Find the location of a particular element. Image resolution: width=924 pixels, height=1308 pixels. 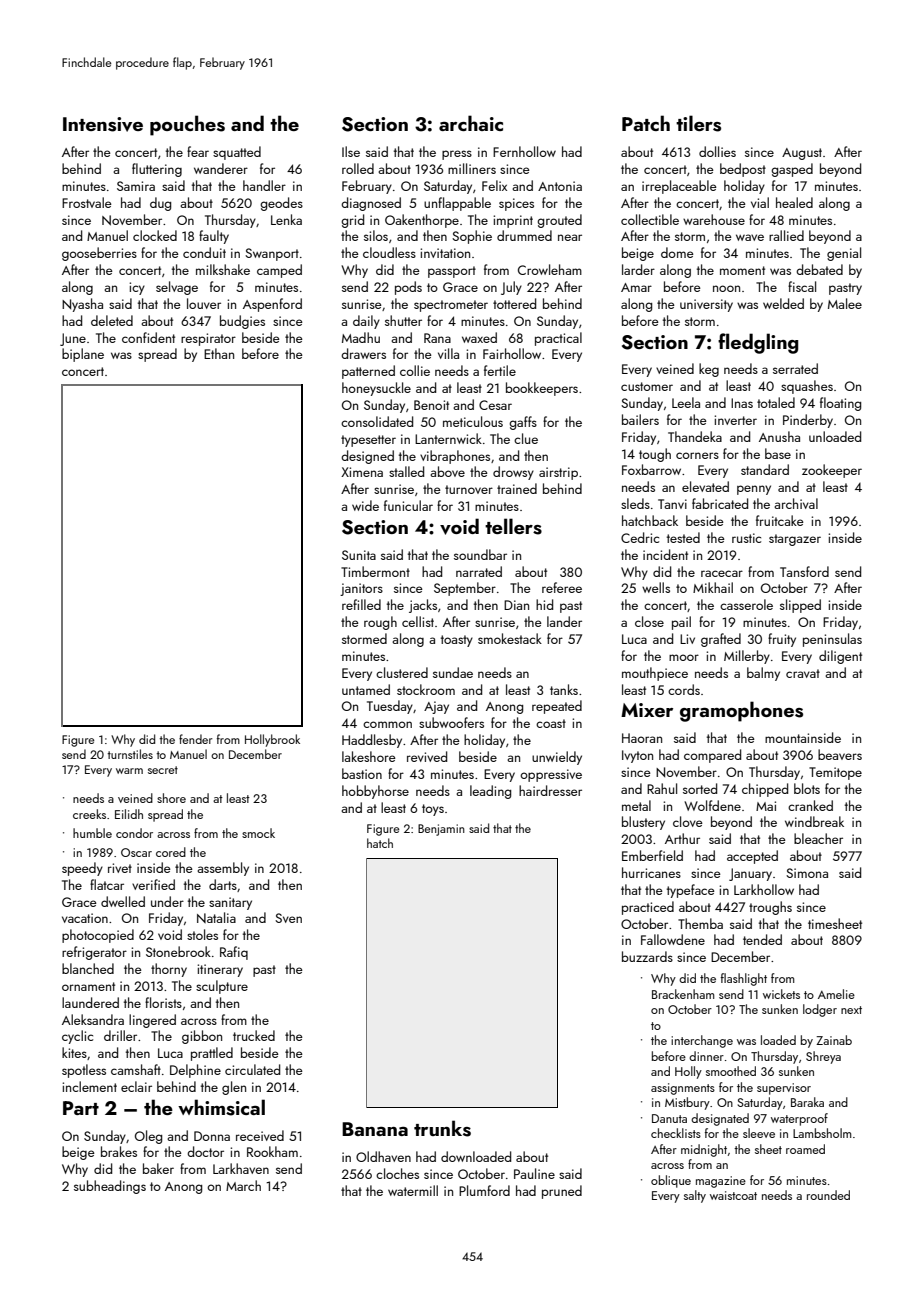

rounded is located at coordinates (828, 1195).
